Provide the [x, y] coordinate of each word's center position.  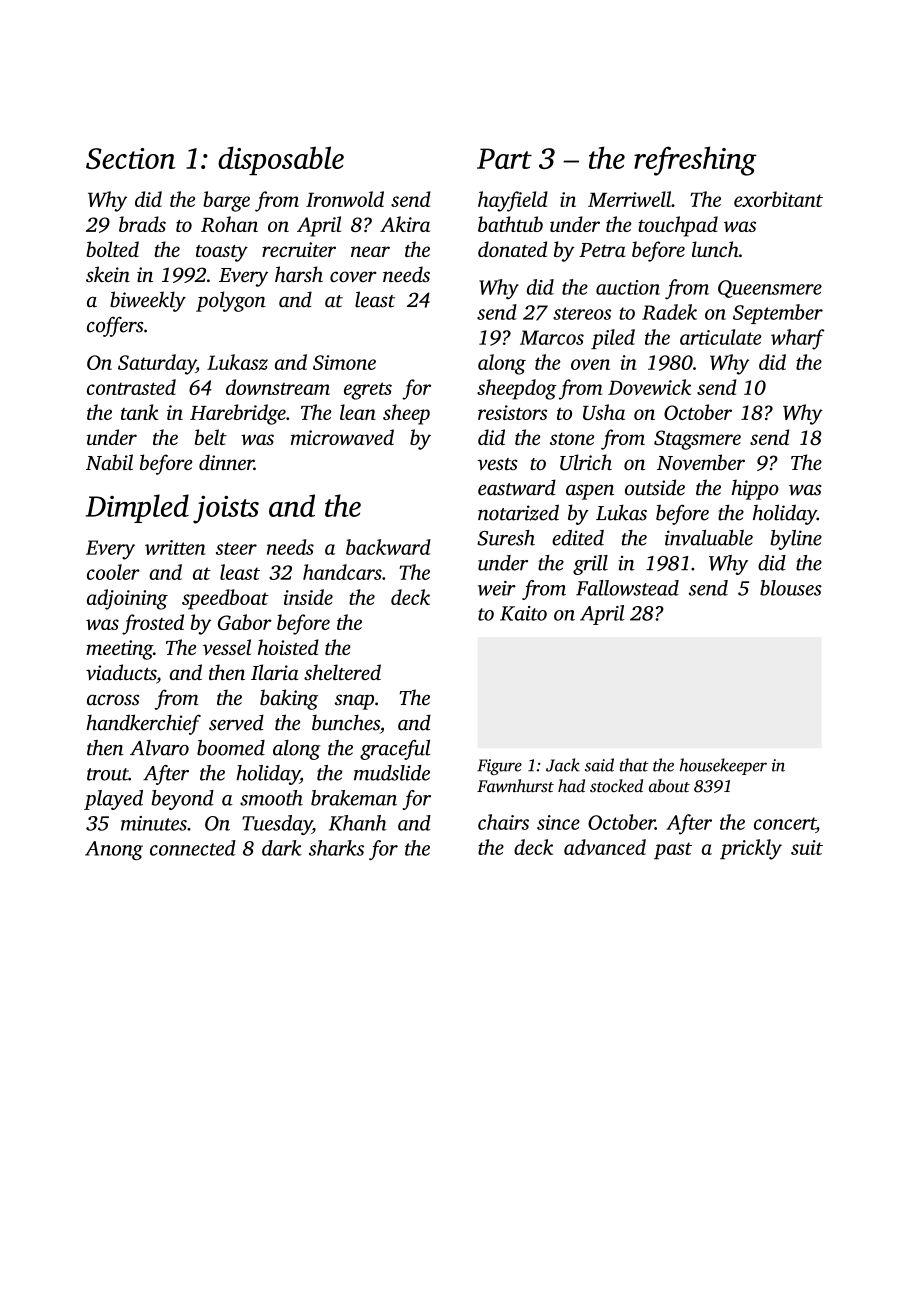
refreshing [695, 161]
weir [497, 588]
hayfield [513, 201]
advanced [605, 847]
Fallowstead [627, 588]
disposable [281, 160]
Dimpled [137, 508]
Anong [114, 850]
